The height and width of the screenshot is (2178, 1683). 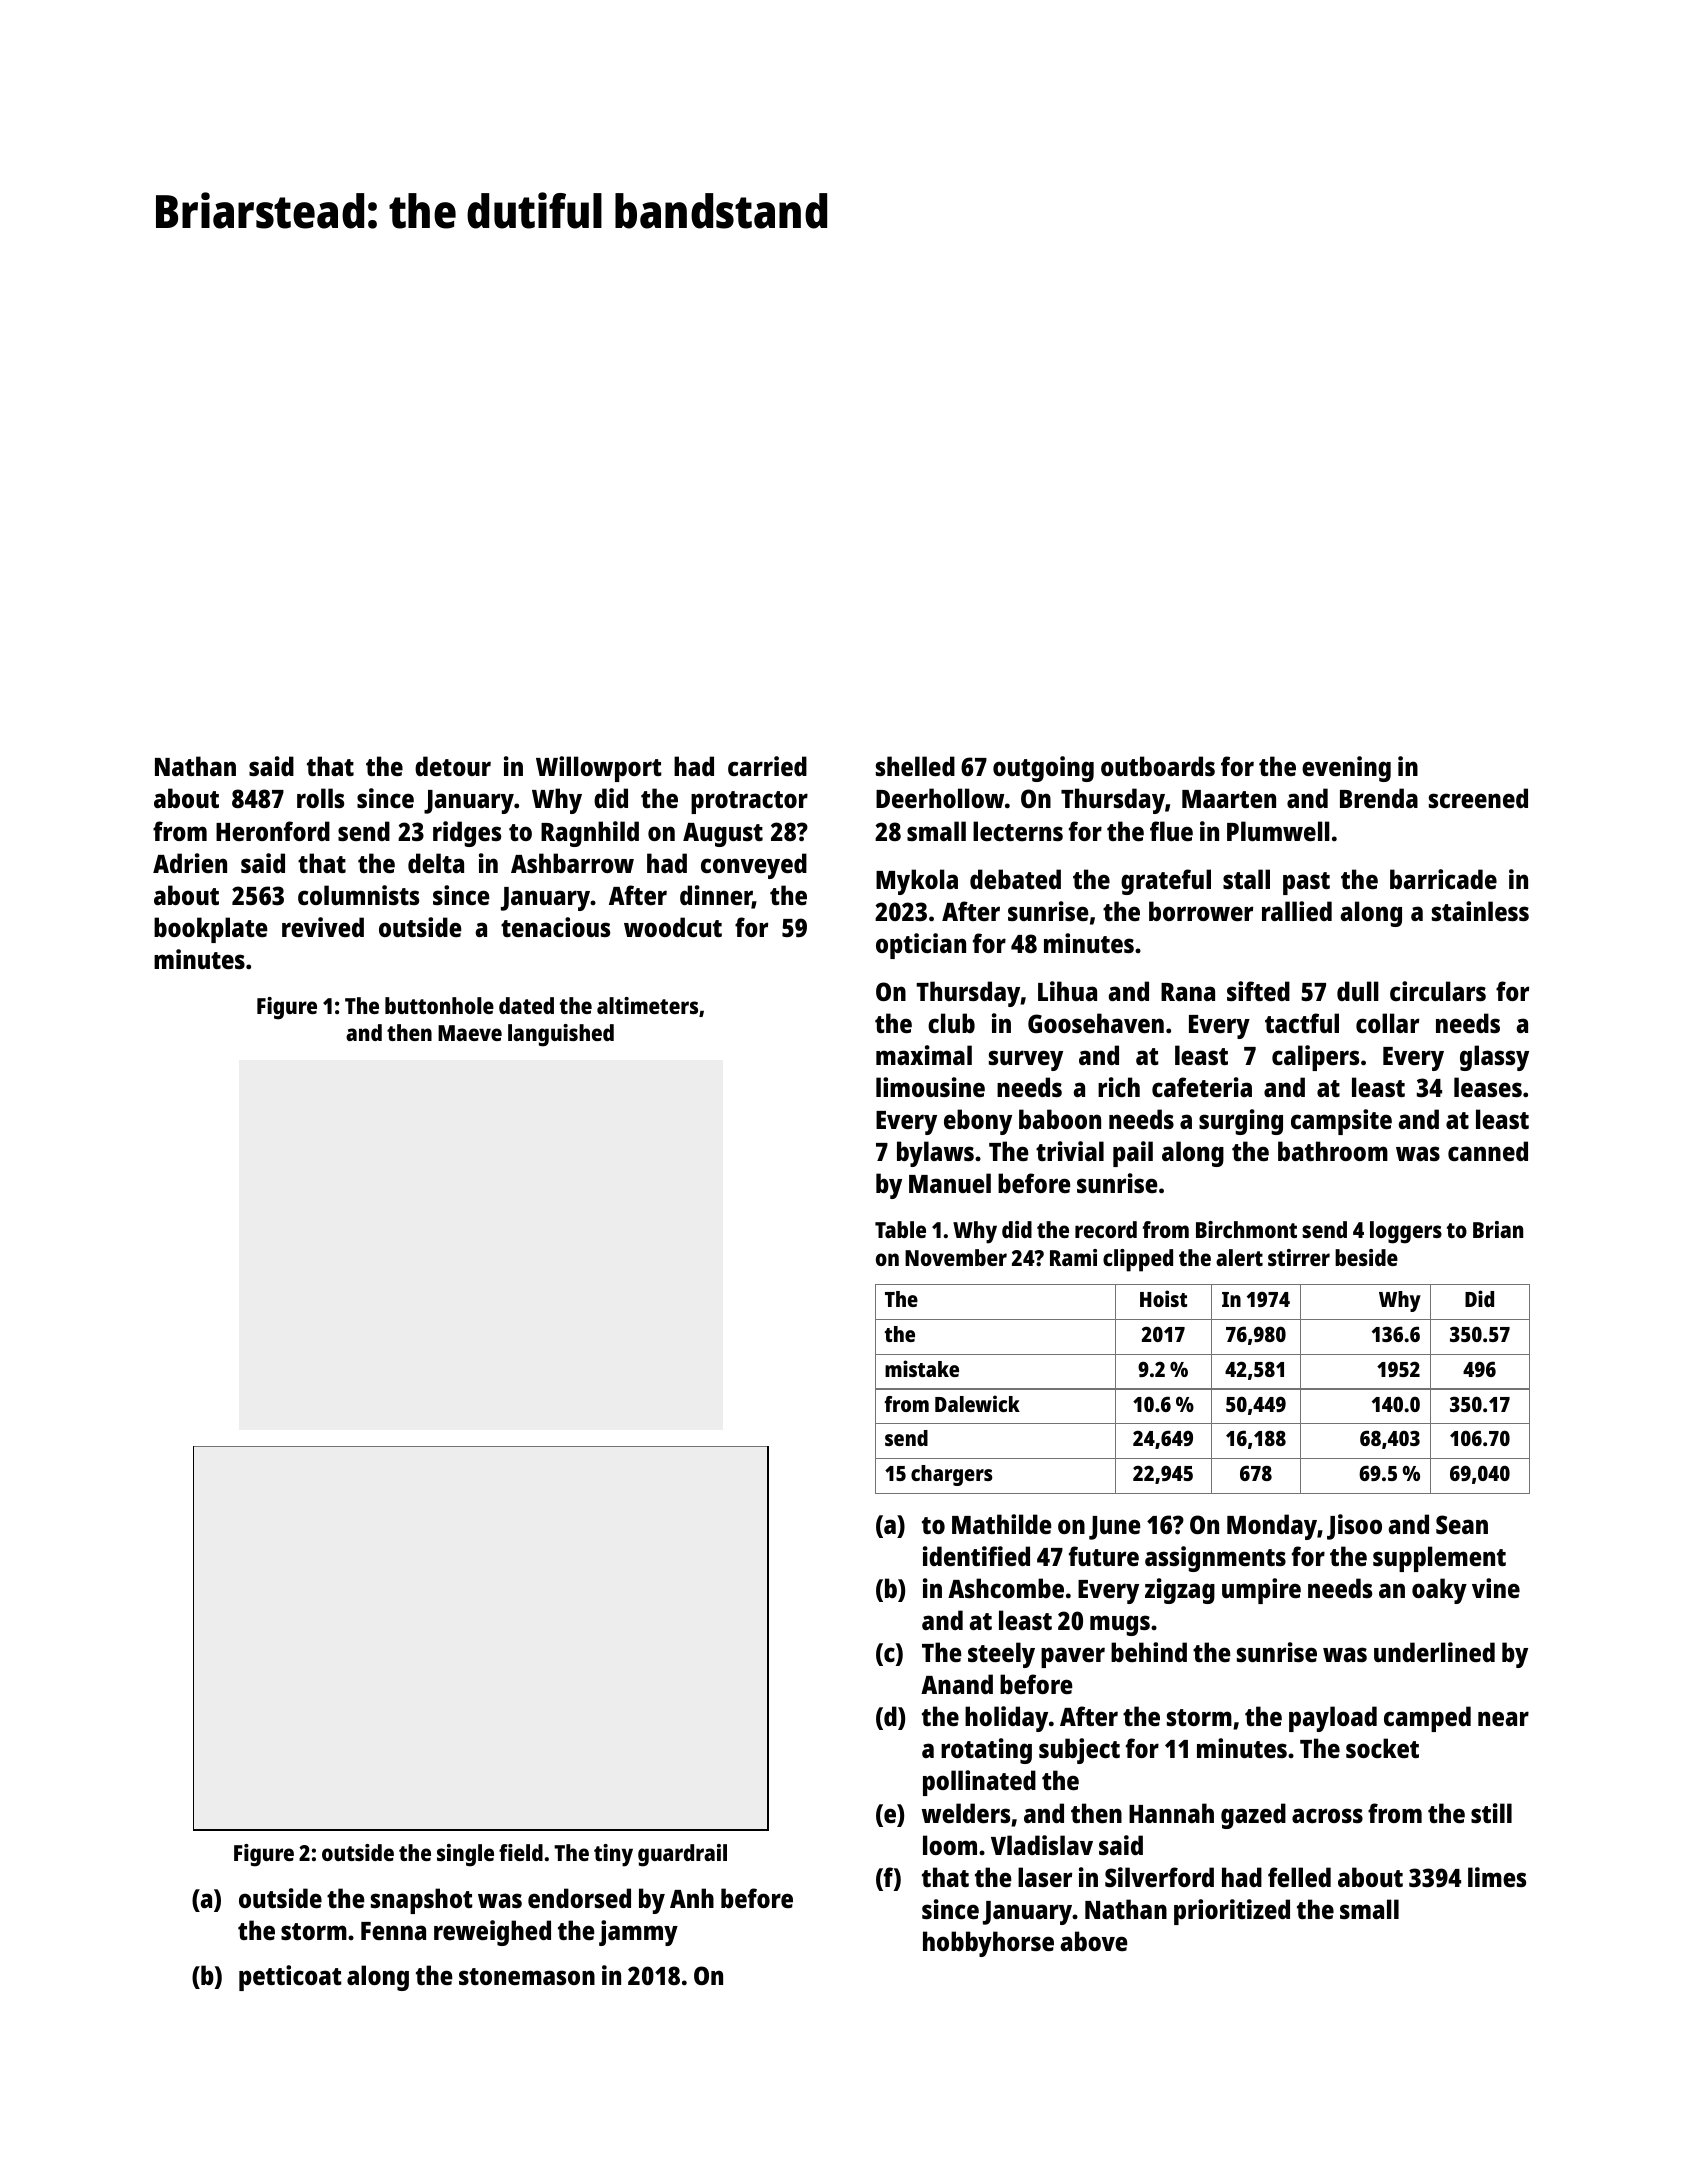 I want to click on mistake, so click(x=922, y=1368).
